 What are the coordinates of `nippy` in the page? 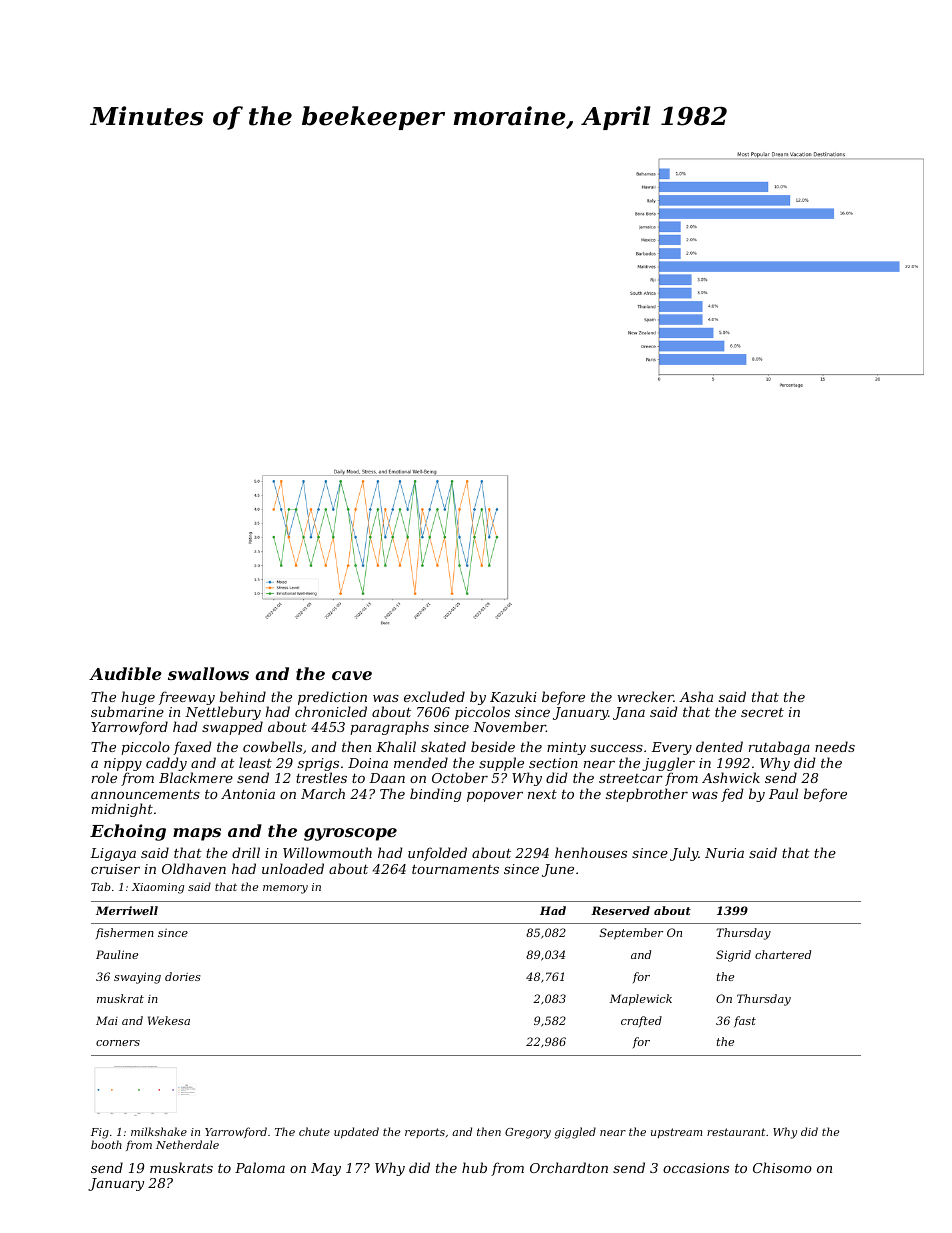 It's located at (123, 764).
